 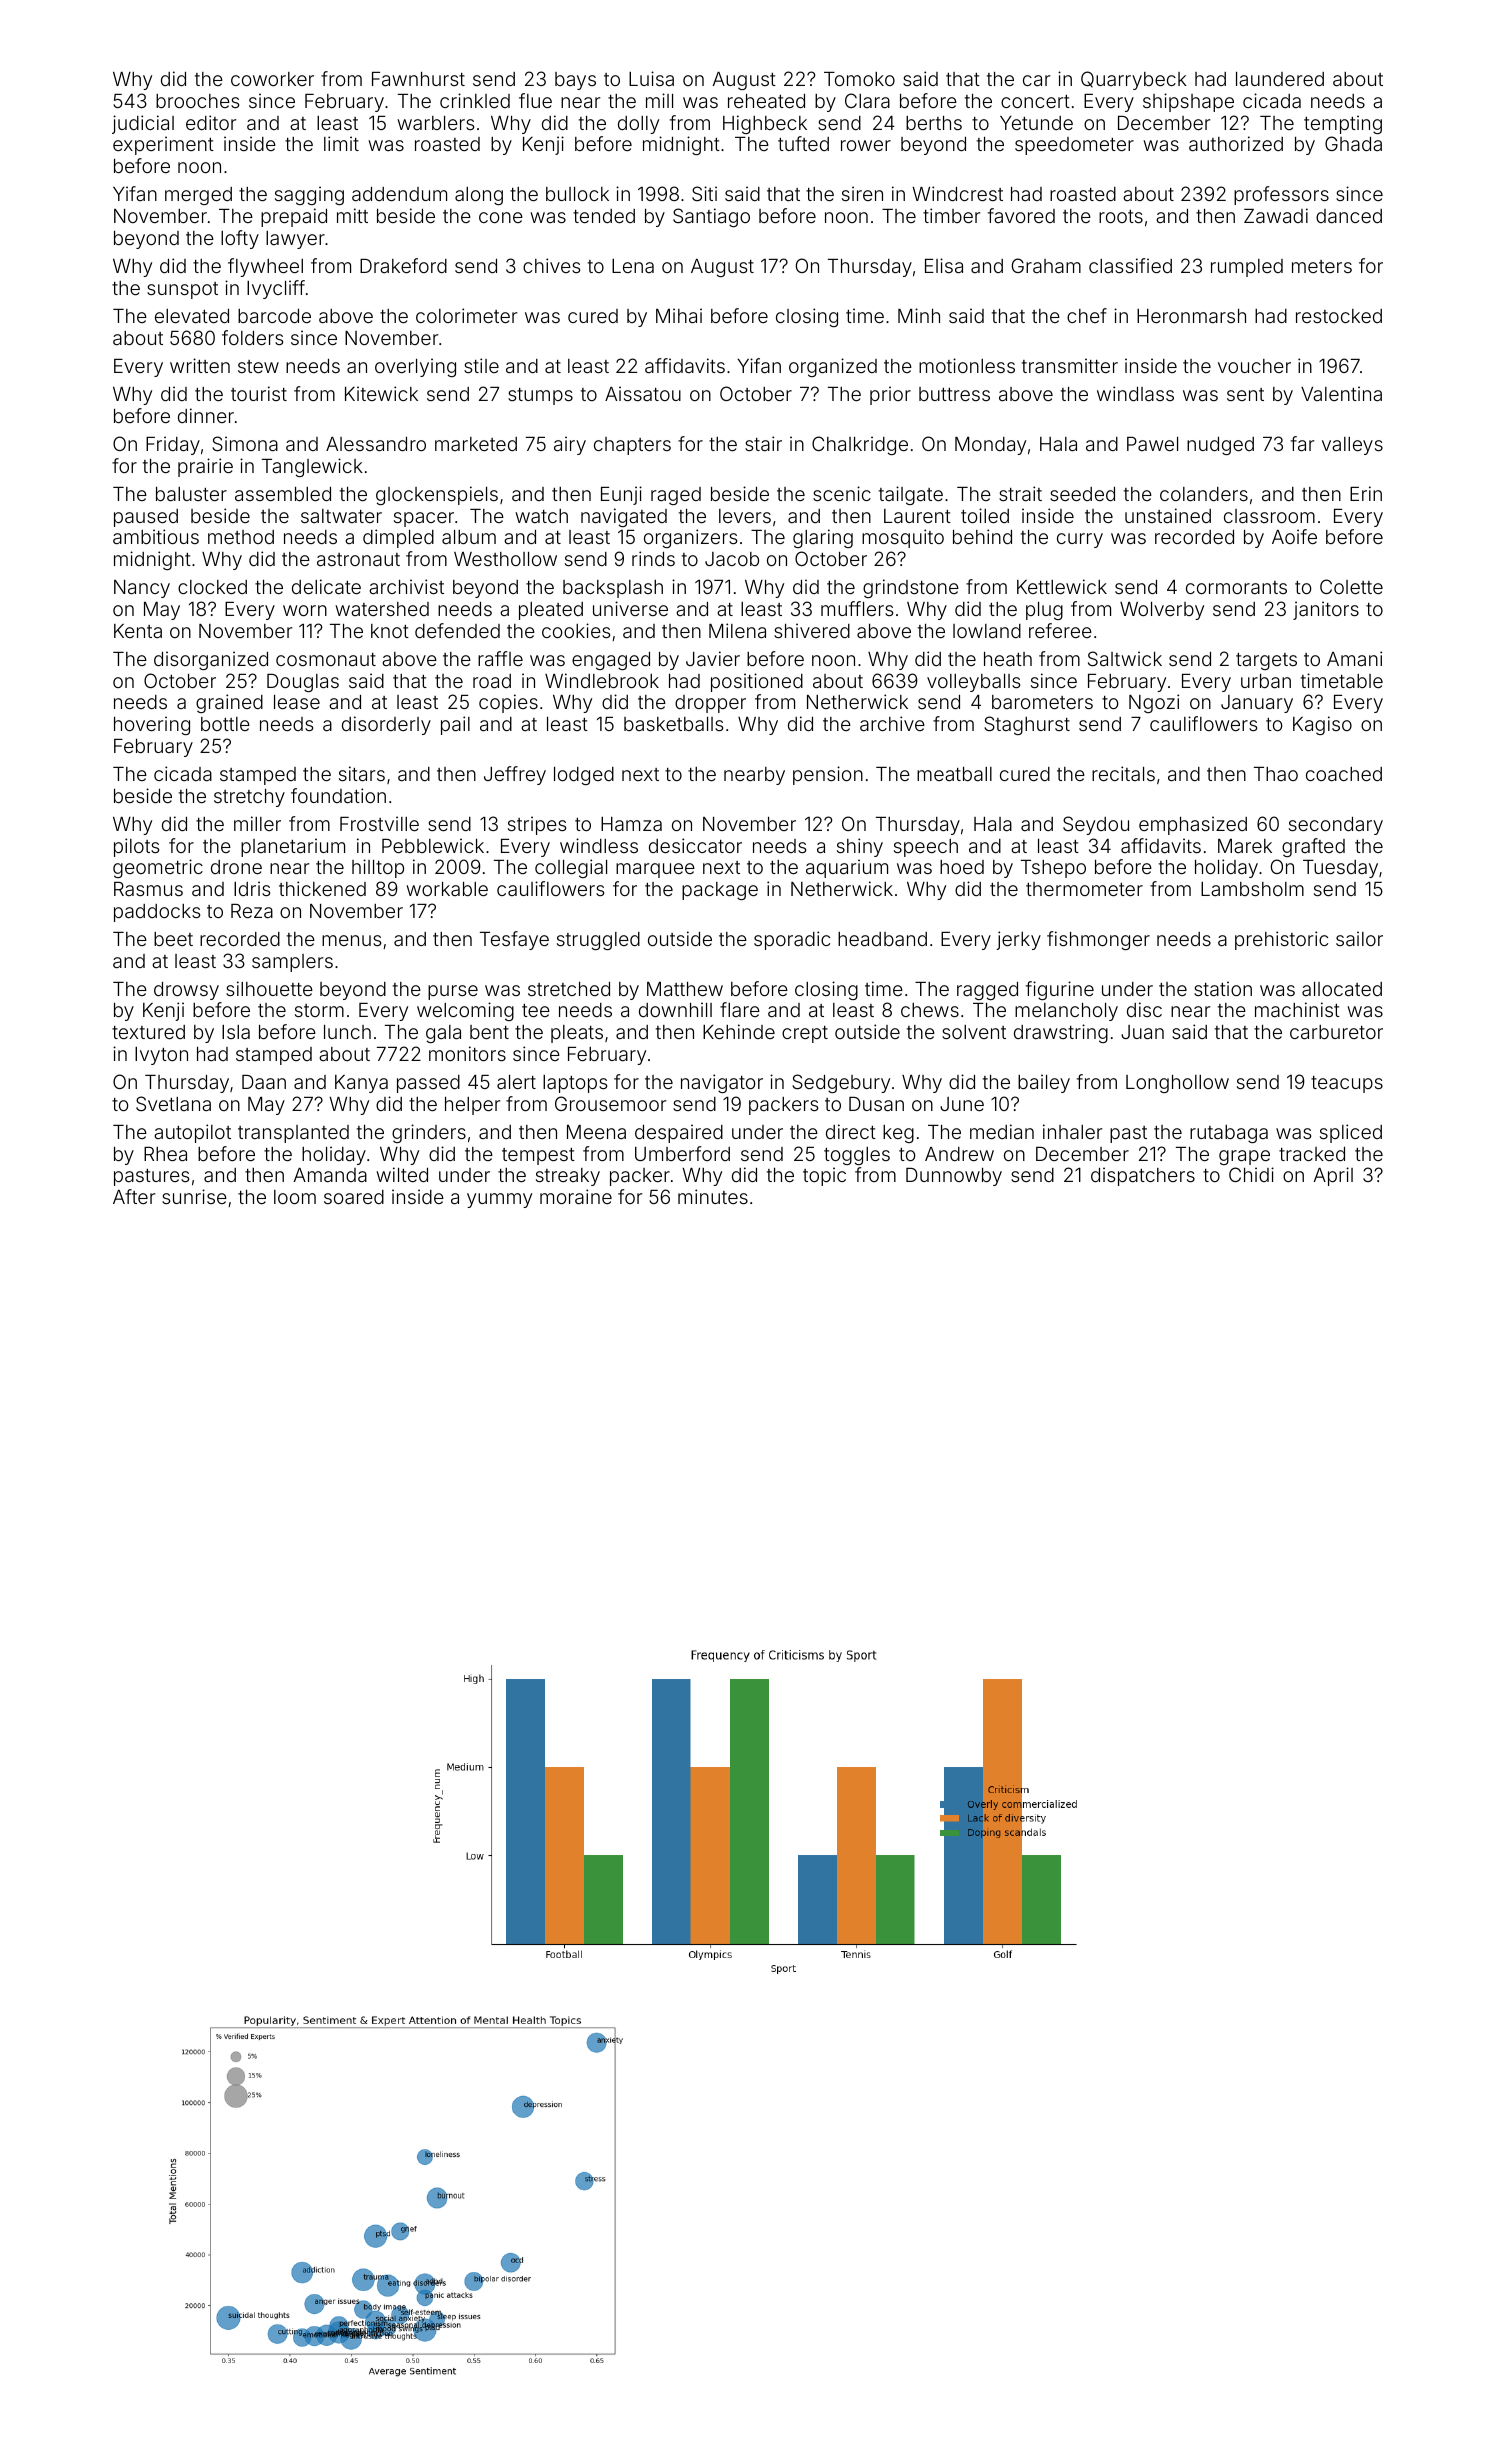 I want to click on motionless, so click(x=967, y=365).
